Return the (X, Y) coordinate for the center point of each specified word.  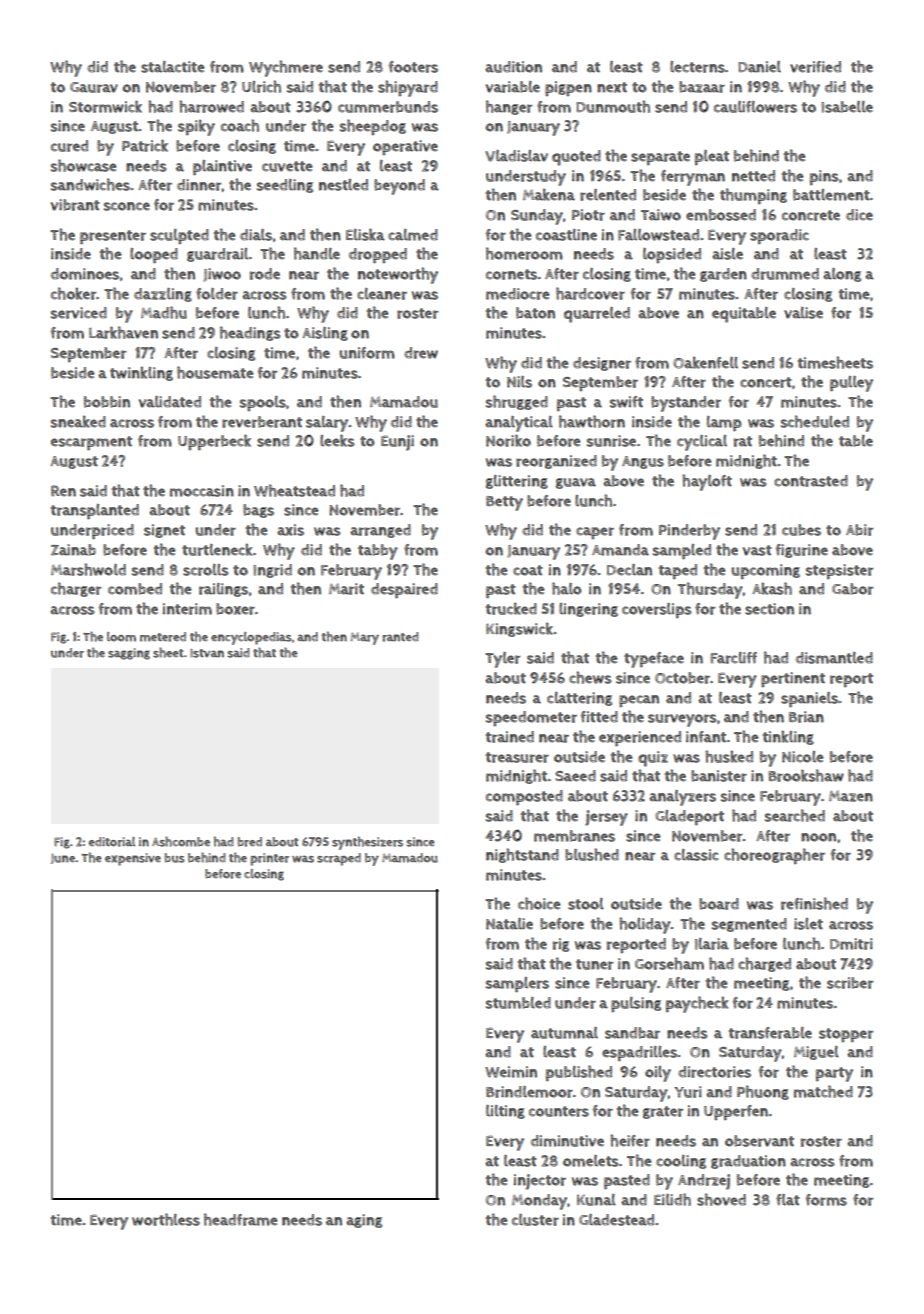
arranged (380, 531)
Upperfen (736, 1112)
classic (696, 855)
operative (405, 147)
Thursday (710, 590)
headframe (241, 1219)
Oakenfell (705, 362)
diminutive (567, 1141)
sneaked (78, 421)
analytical (519, 424)
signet (164, 531)
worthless (166, 1219)
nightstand (522, 855)
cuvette (287, 166)
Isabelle (847, 107)
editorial (111, 842)
